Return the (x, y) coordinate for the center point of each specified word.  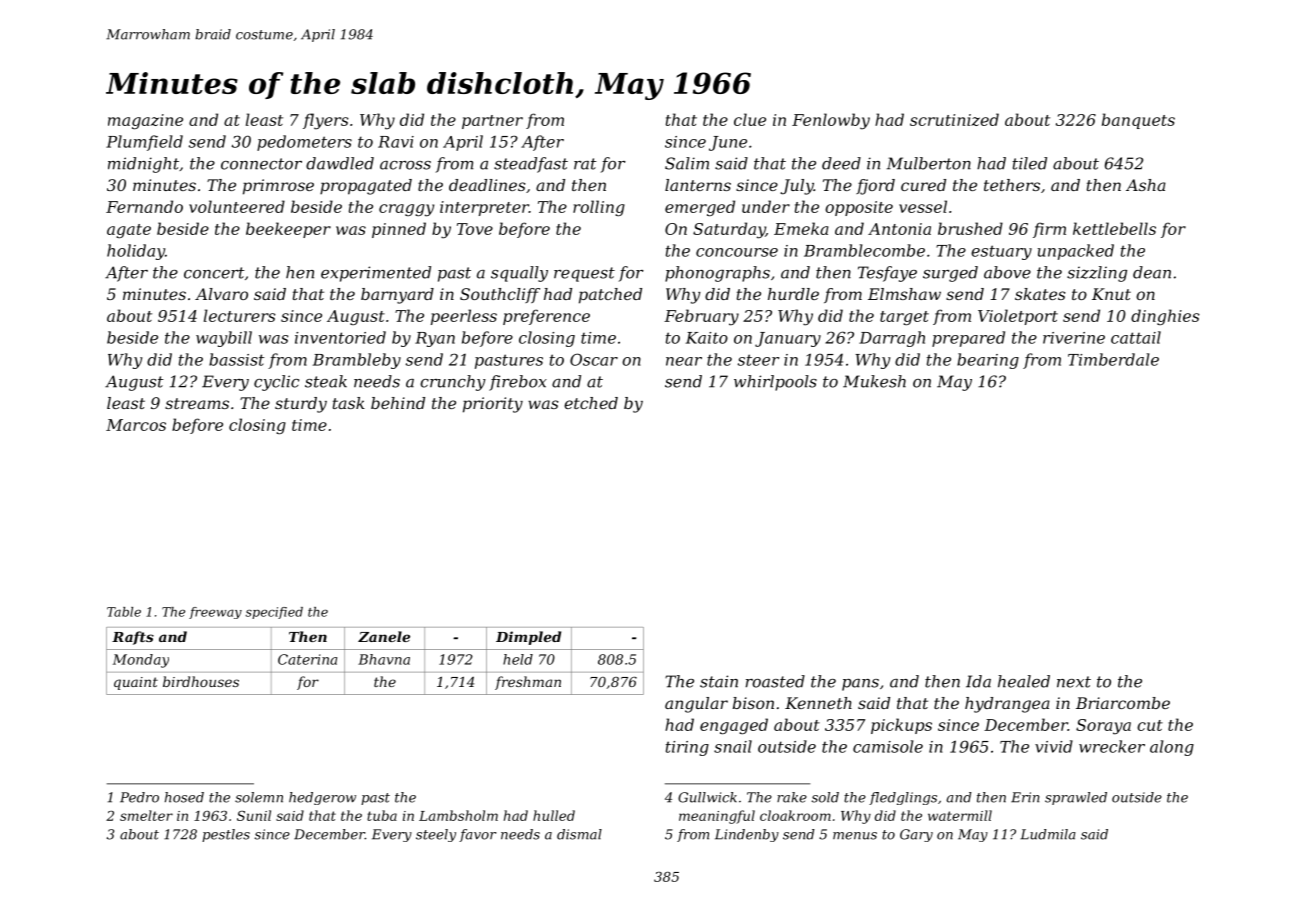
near (684, 361)
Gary (916, 835)
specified (274, 613)
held (518, 659)
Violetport (1018, 317)
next (1074, 682)
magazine (145, 122)
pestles (226, 835)
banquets (1138, 121)
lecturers (240, 315)
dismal (579, 834)
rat (585, 164)
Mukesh (874, 381)
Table (124, 612)
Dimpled (528, 638)
